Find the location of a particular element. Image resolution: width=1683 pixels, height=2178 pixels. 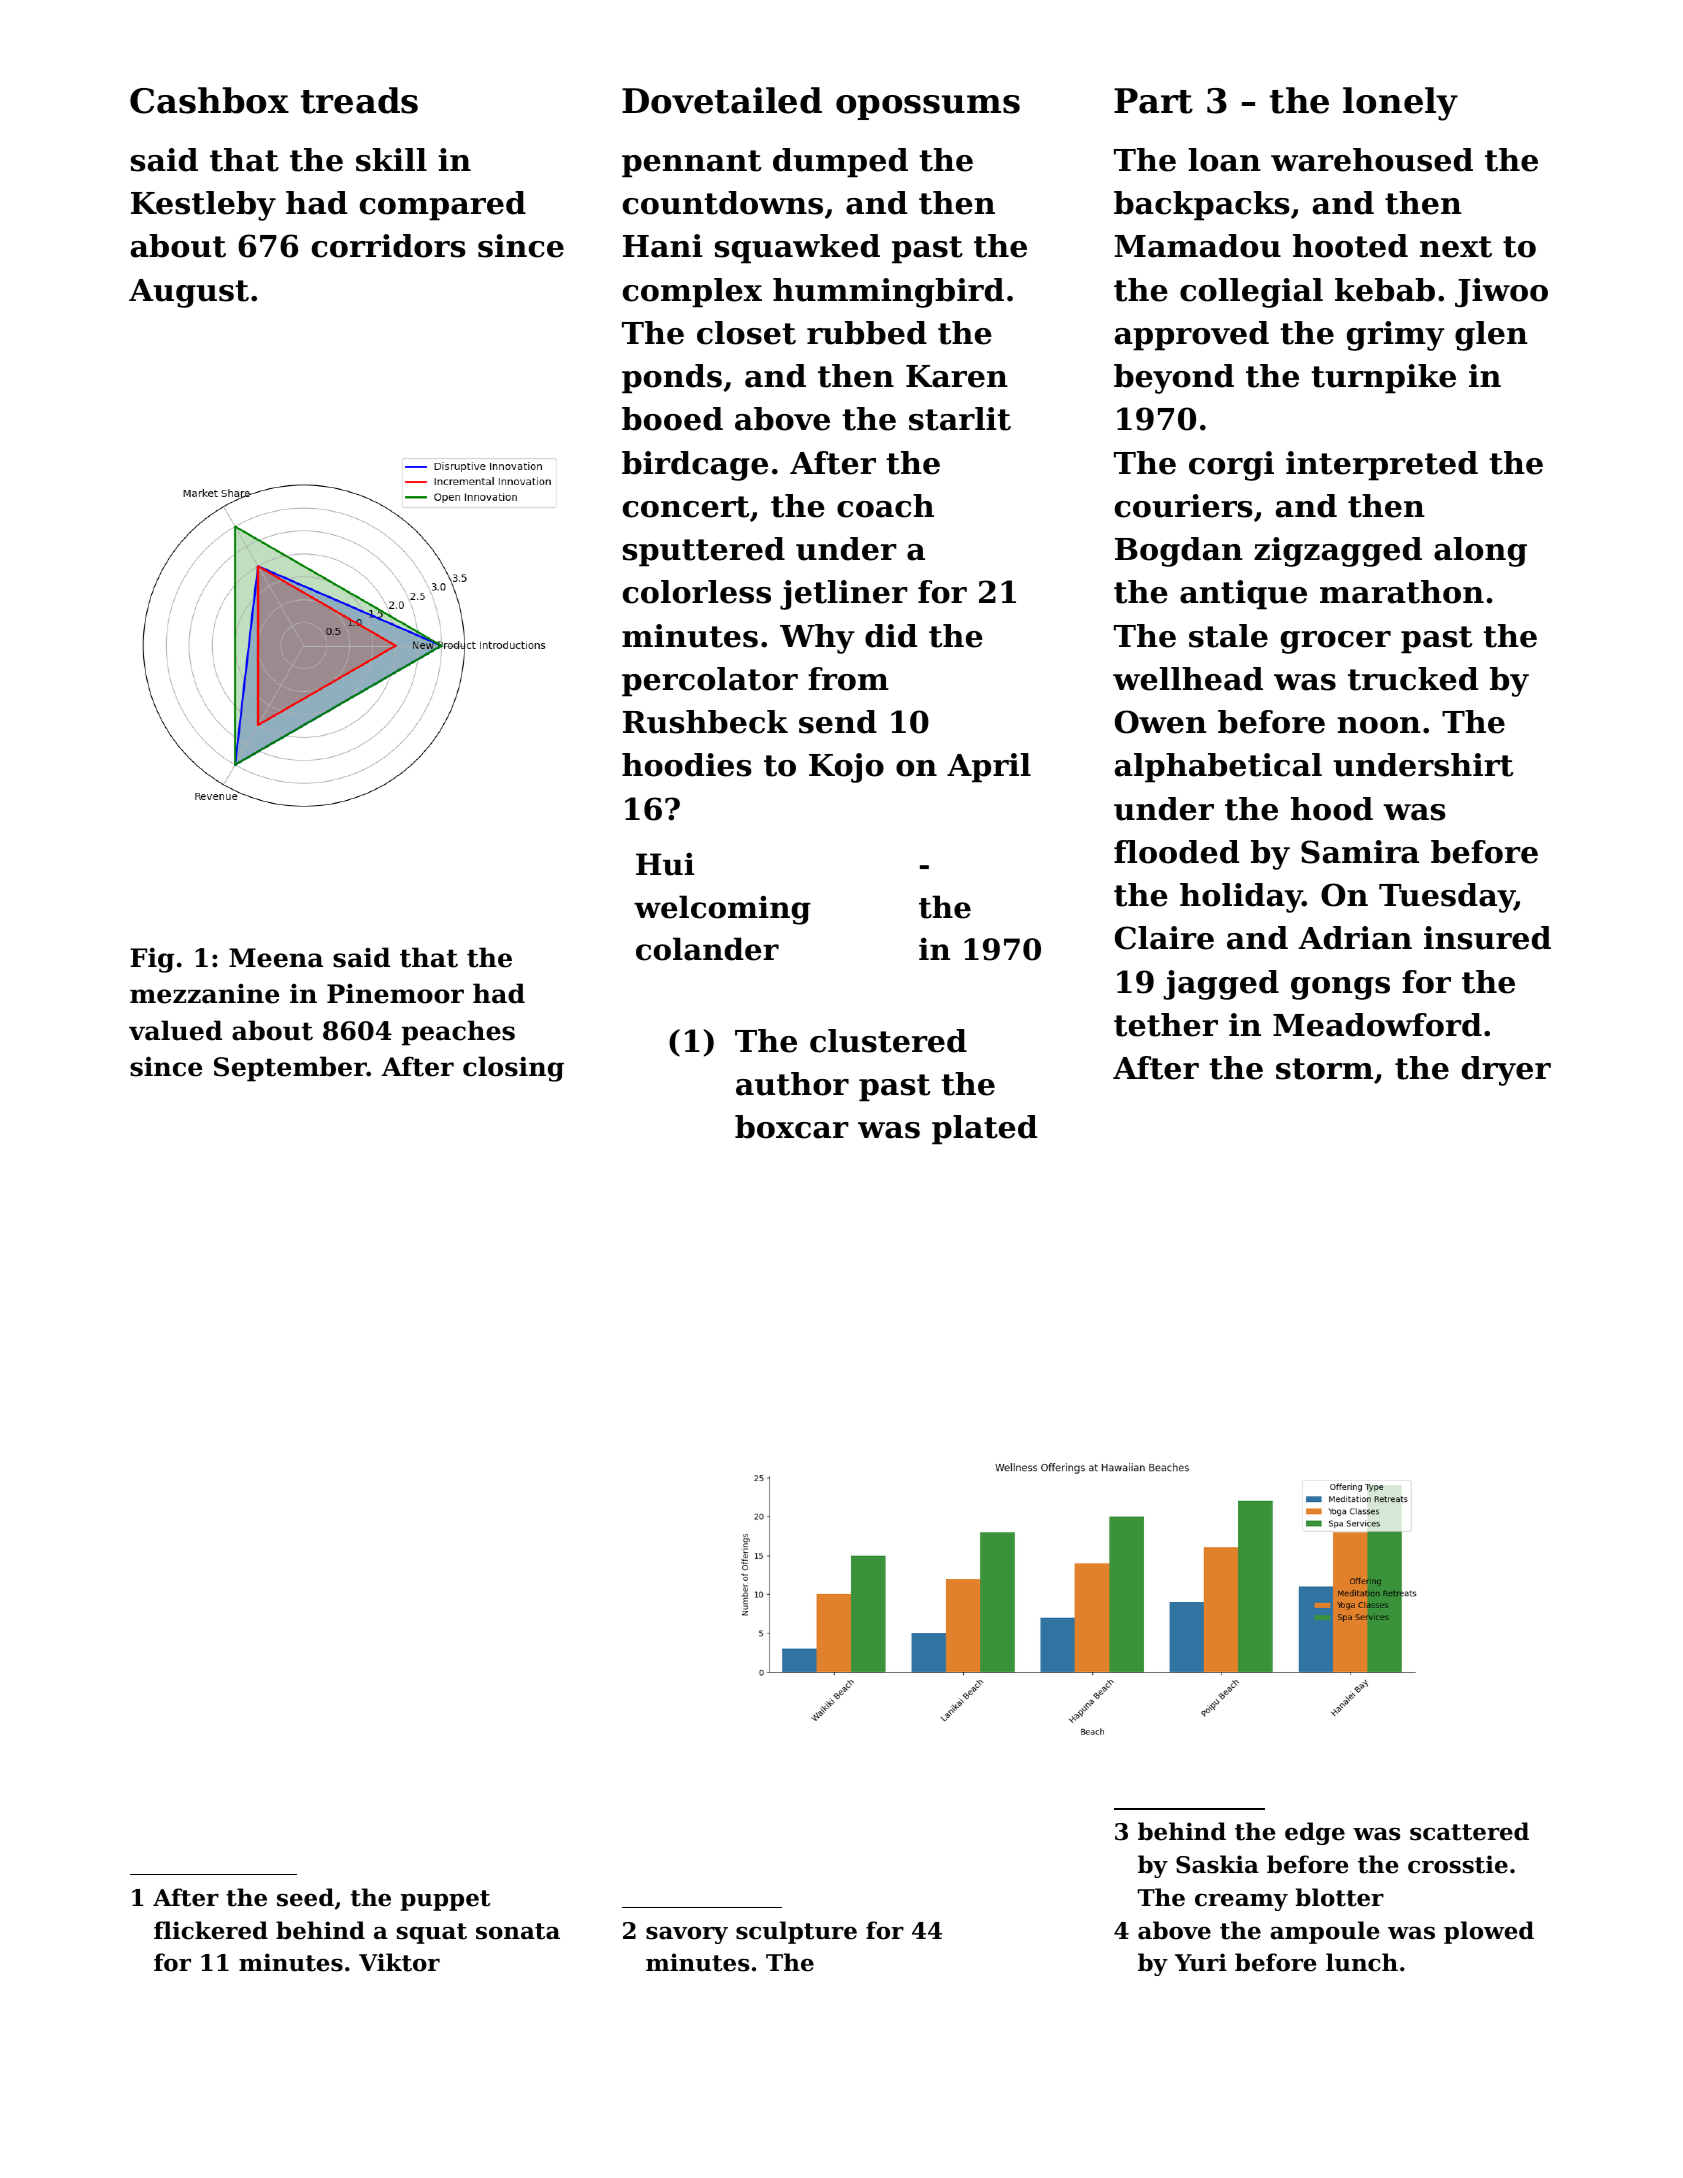

Owen is located at coordinates (1161, 722).
